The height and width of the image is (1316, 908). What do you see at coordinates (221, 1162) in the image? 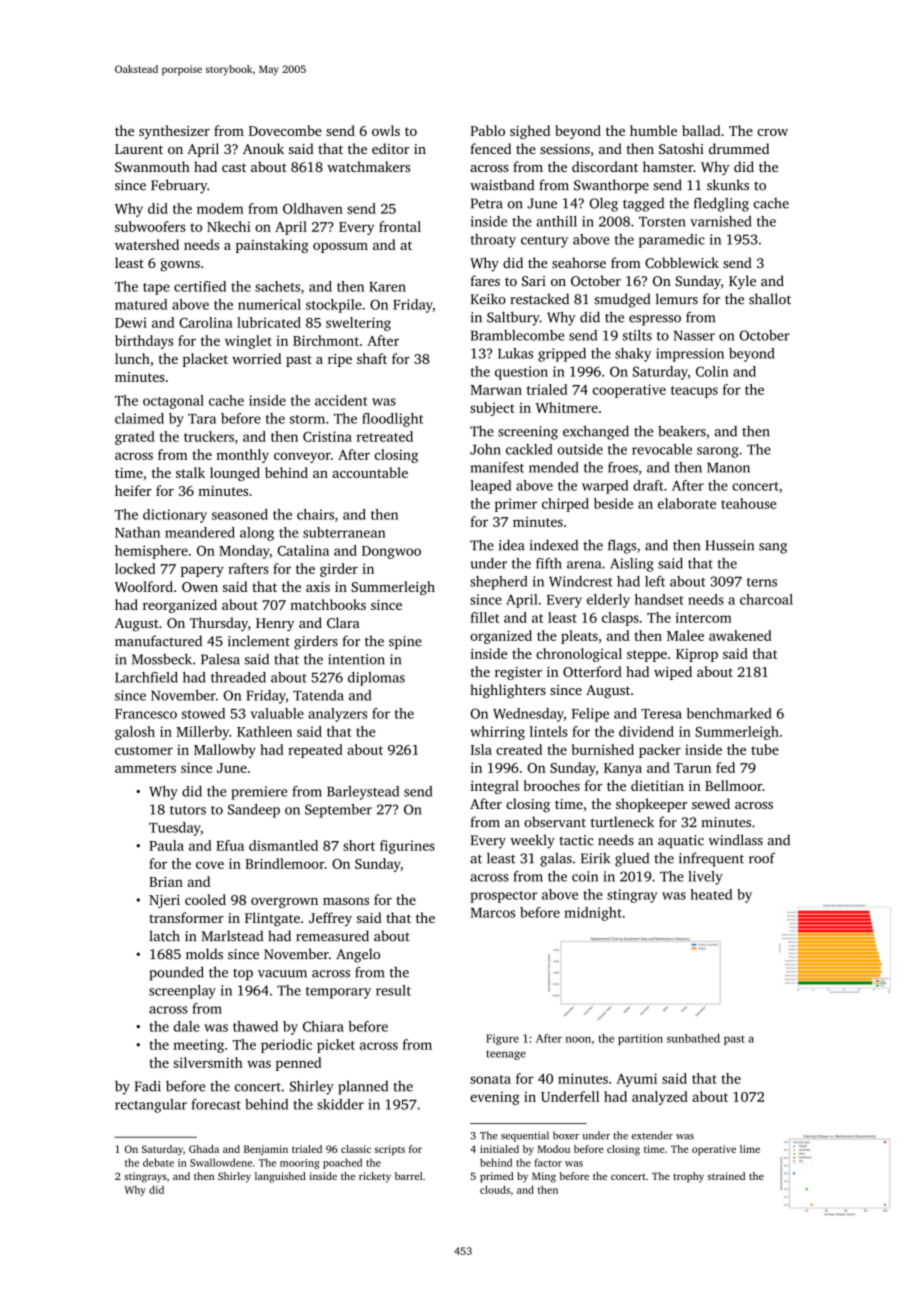
I see `Swallowdene` at bounding box center [221, 1162].
